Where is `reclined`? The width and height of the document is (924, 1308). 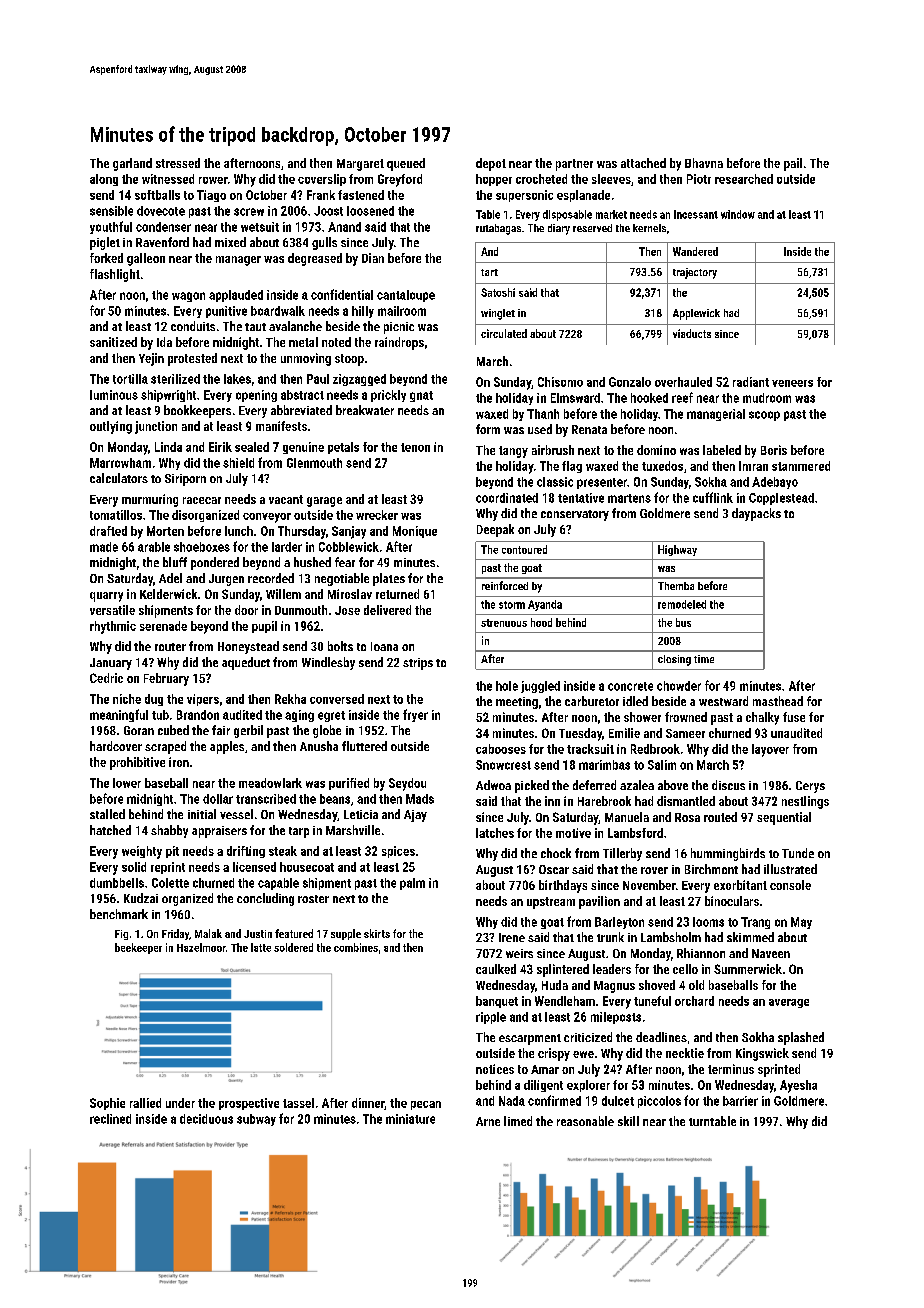 reclined is located at coordinates (110, 1119).
